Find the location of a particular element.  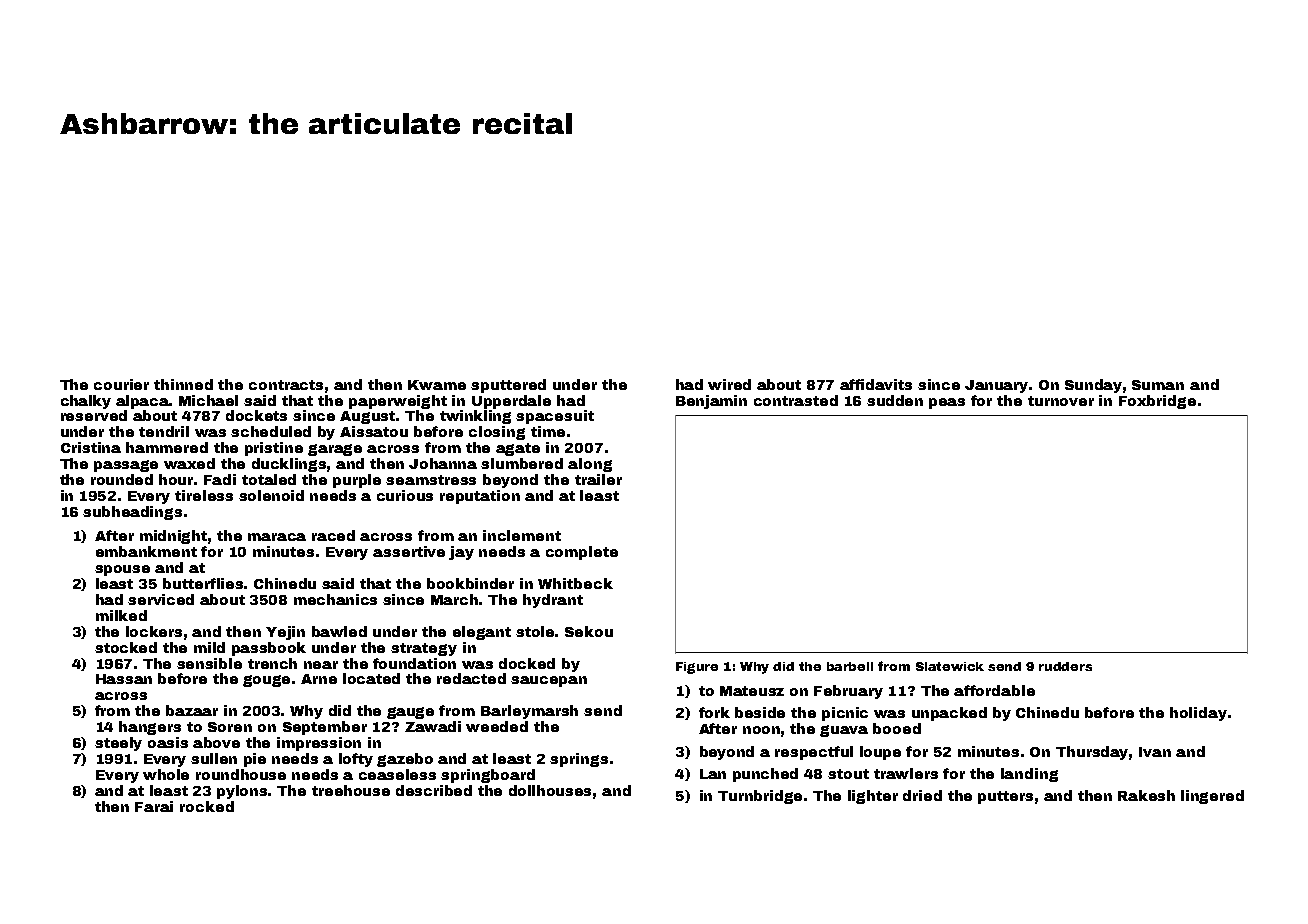

Cristina is located at coordinates (91, 447).
